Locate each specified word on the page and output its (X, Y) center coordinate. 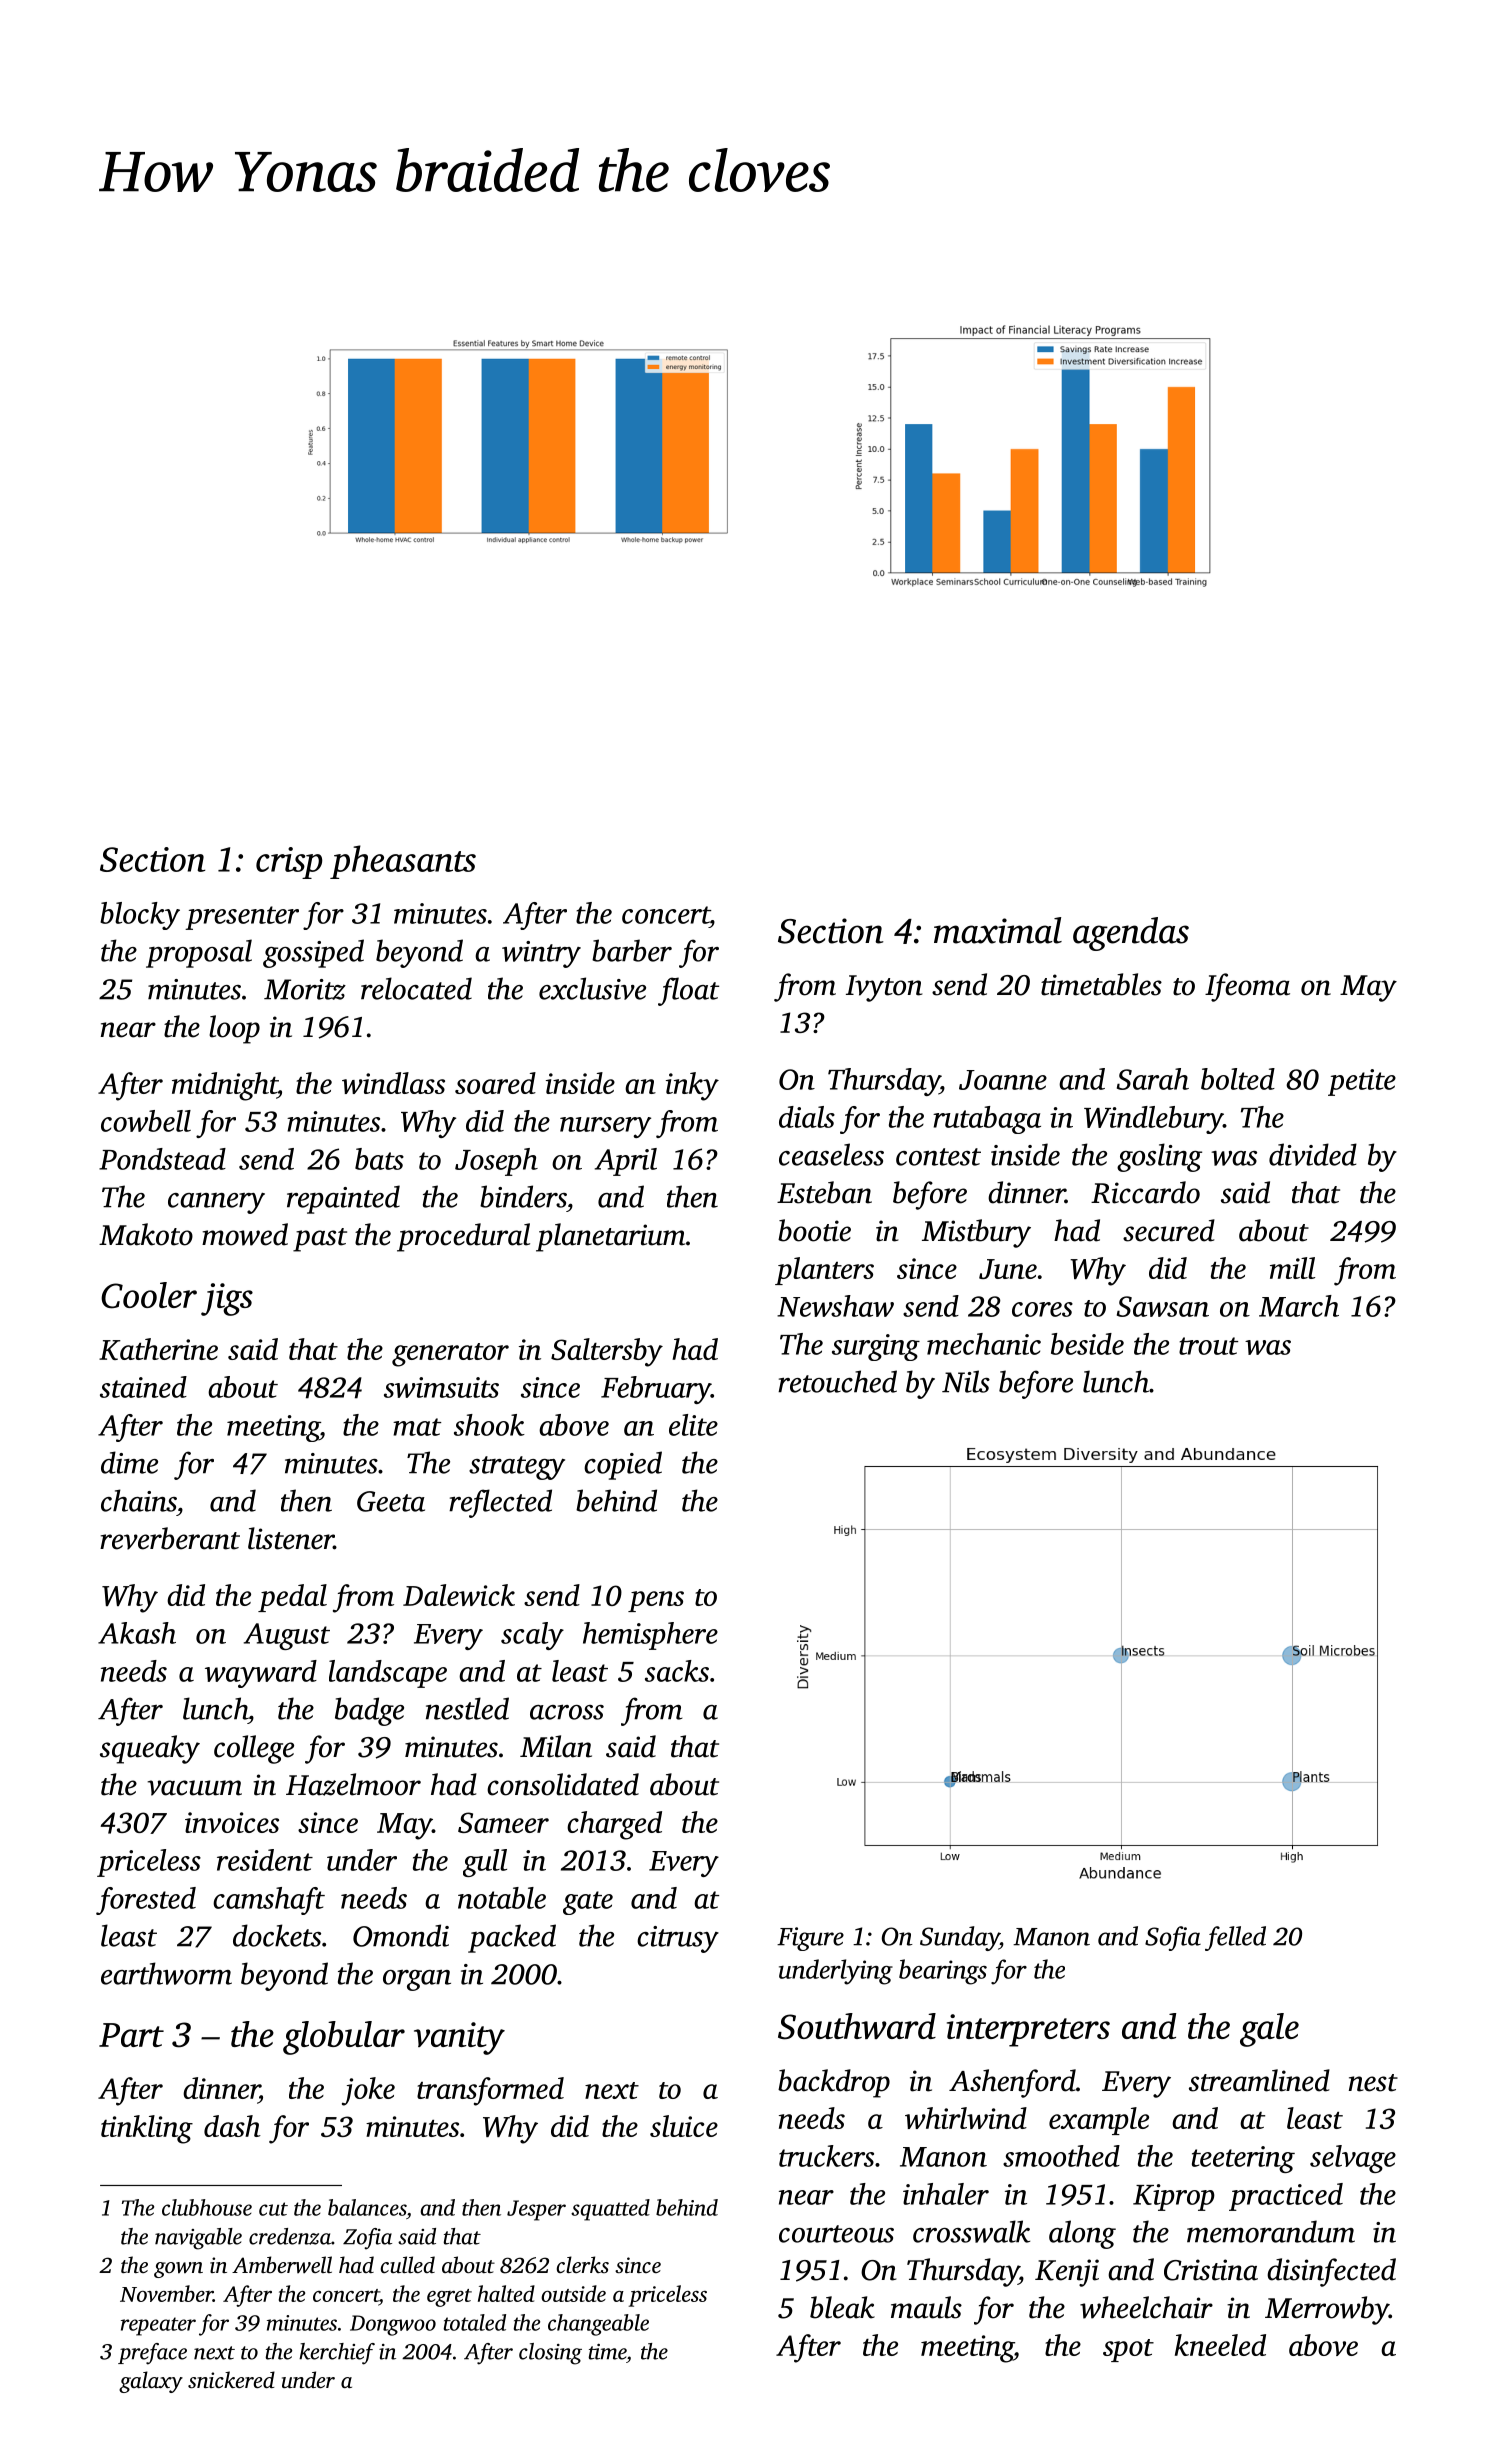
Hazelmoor (353, 1784)
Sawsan (1163, 1306)
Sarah (1153, 1079)
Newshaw (835, 1306)
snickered (231, 2379)
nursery (605, 1127)
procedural (463, 1237)
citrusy (678, 1939)
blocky (140, 916)
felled (1235, 1938)
